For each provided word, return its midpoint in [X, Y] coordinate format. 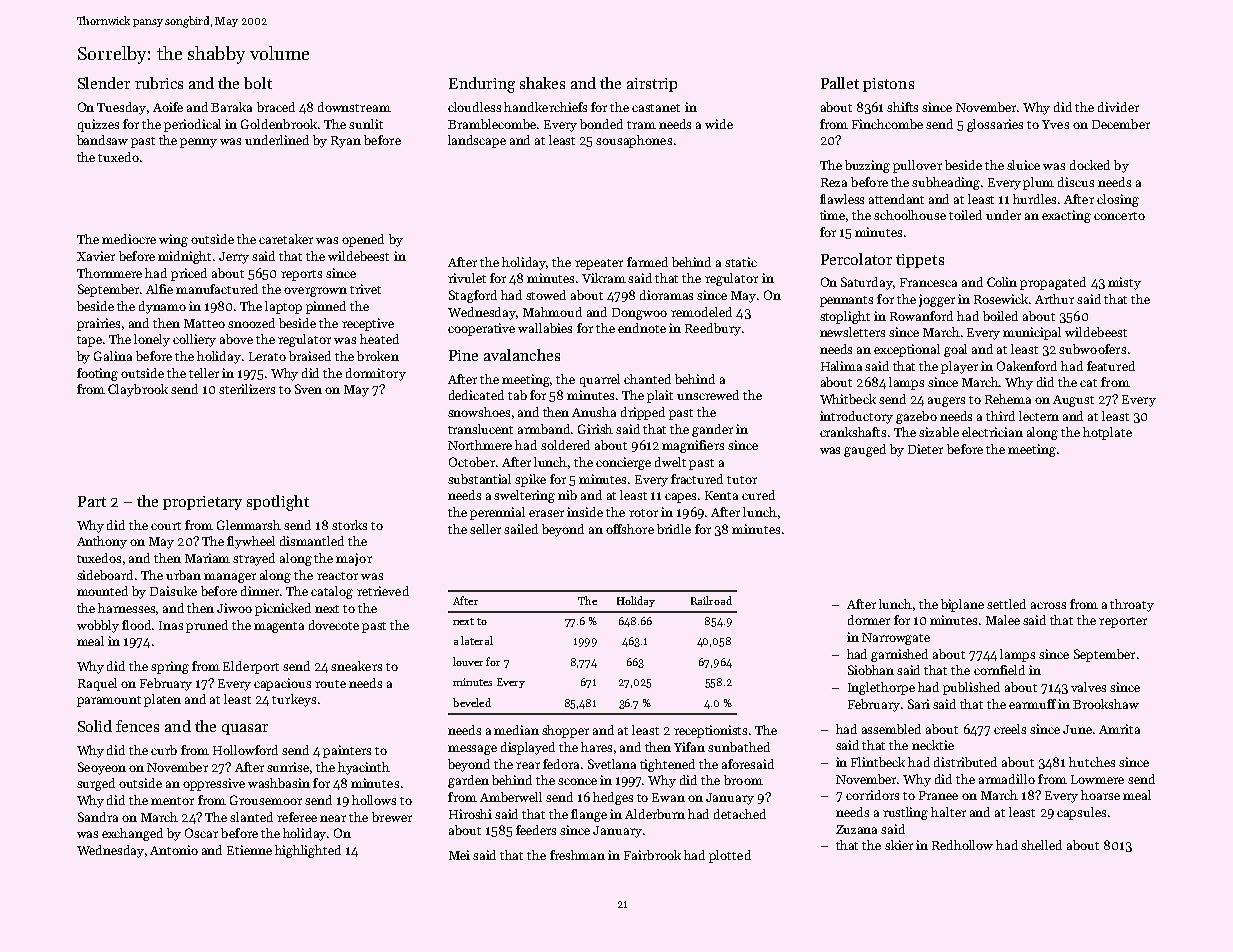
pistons [888, 85]
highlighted [308, 851]
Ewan [668, 797]
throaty [1132, 605]
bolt [258, 83]
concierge [623, 463]
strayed [254, 559]
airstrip [652, 85]
